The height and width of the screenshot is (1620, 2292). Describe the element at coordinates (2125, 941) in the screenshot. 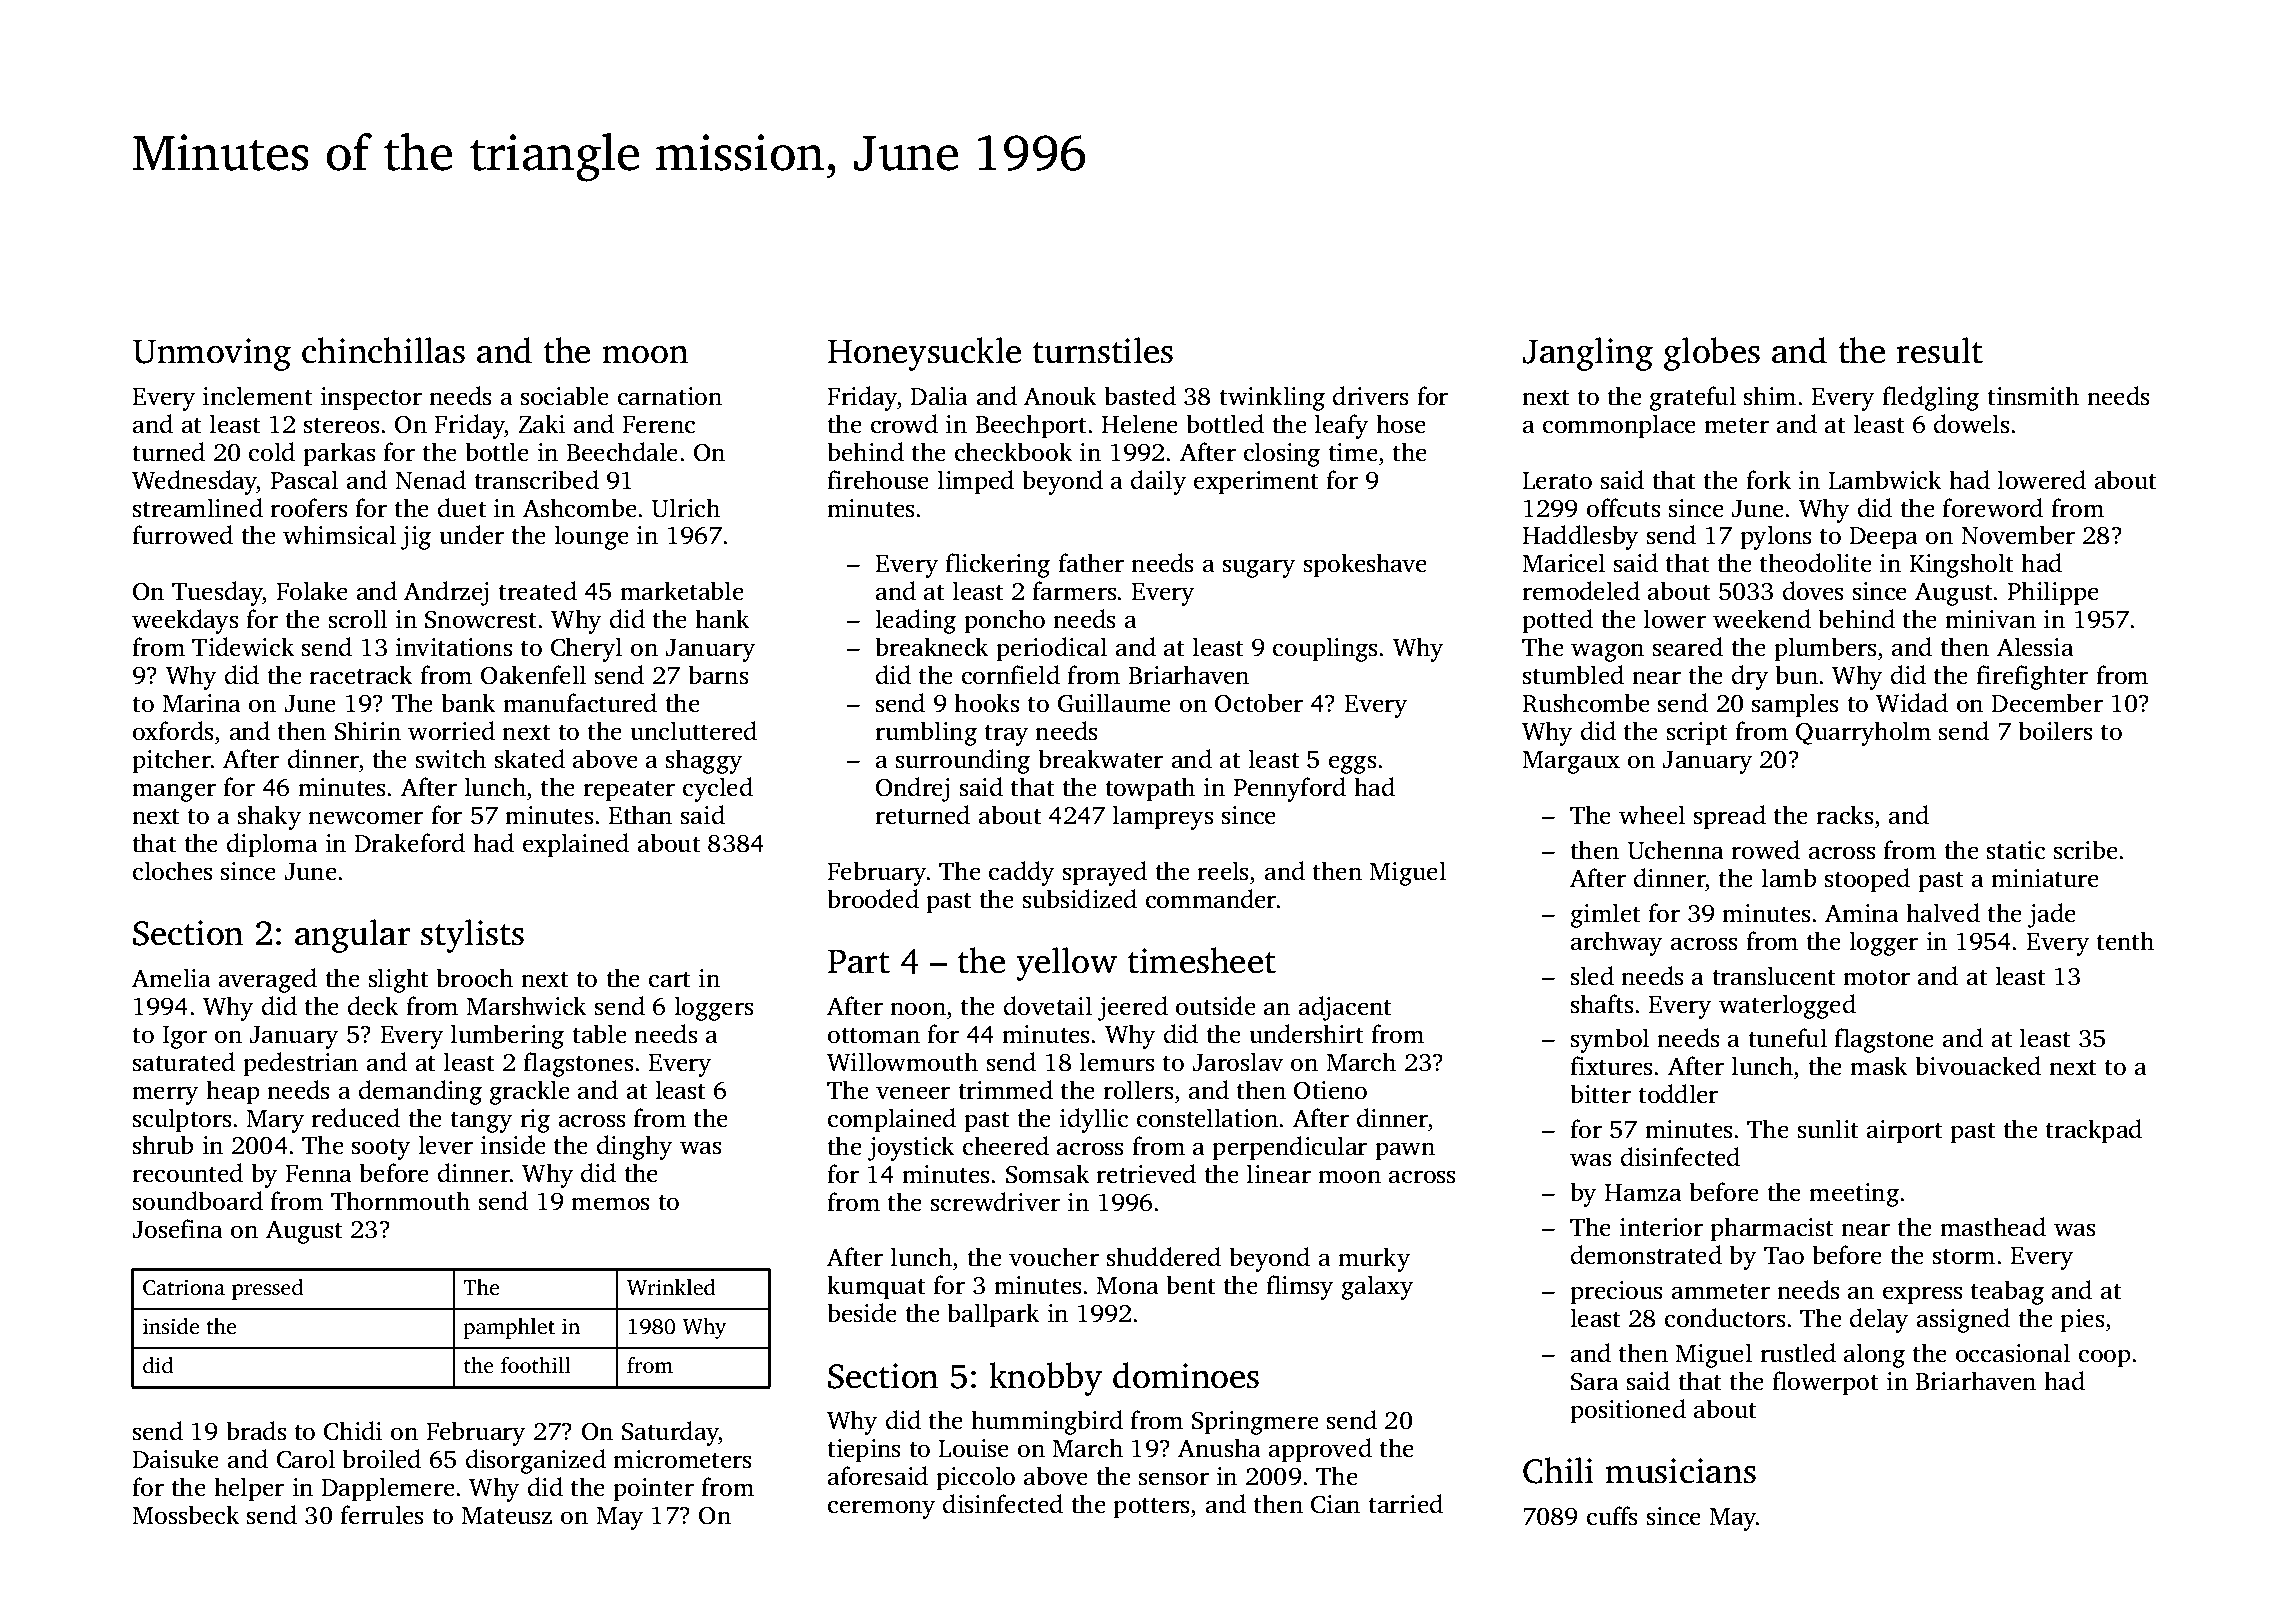

I see `tenth` at that location.
